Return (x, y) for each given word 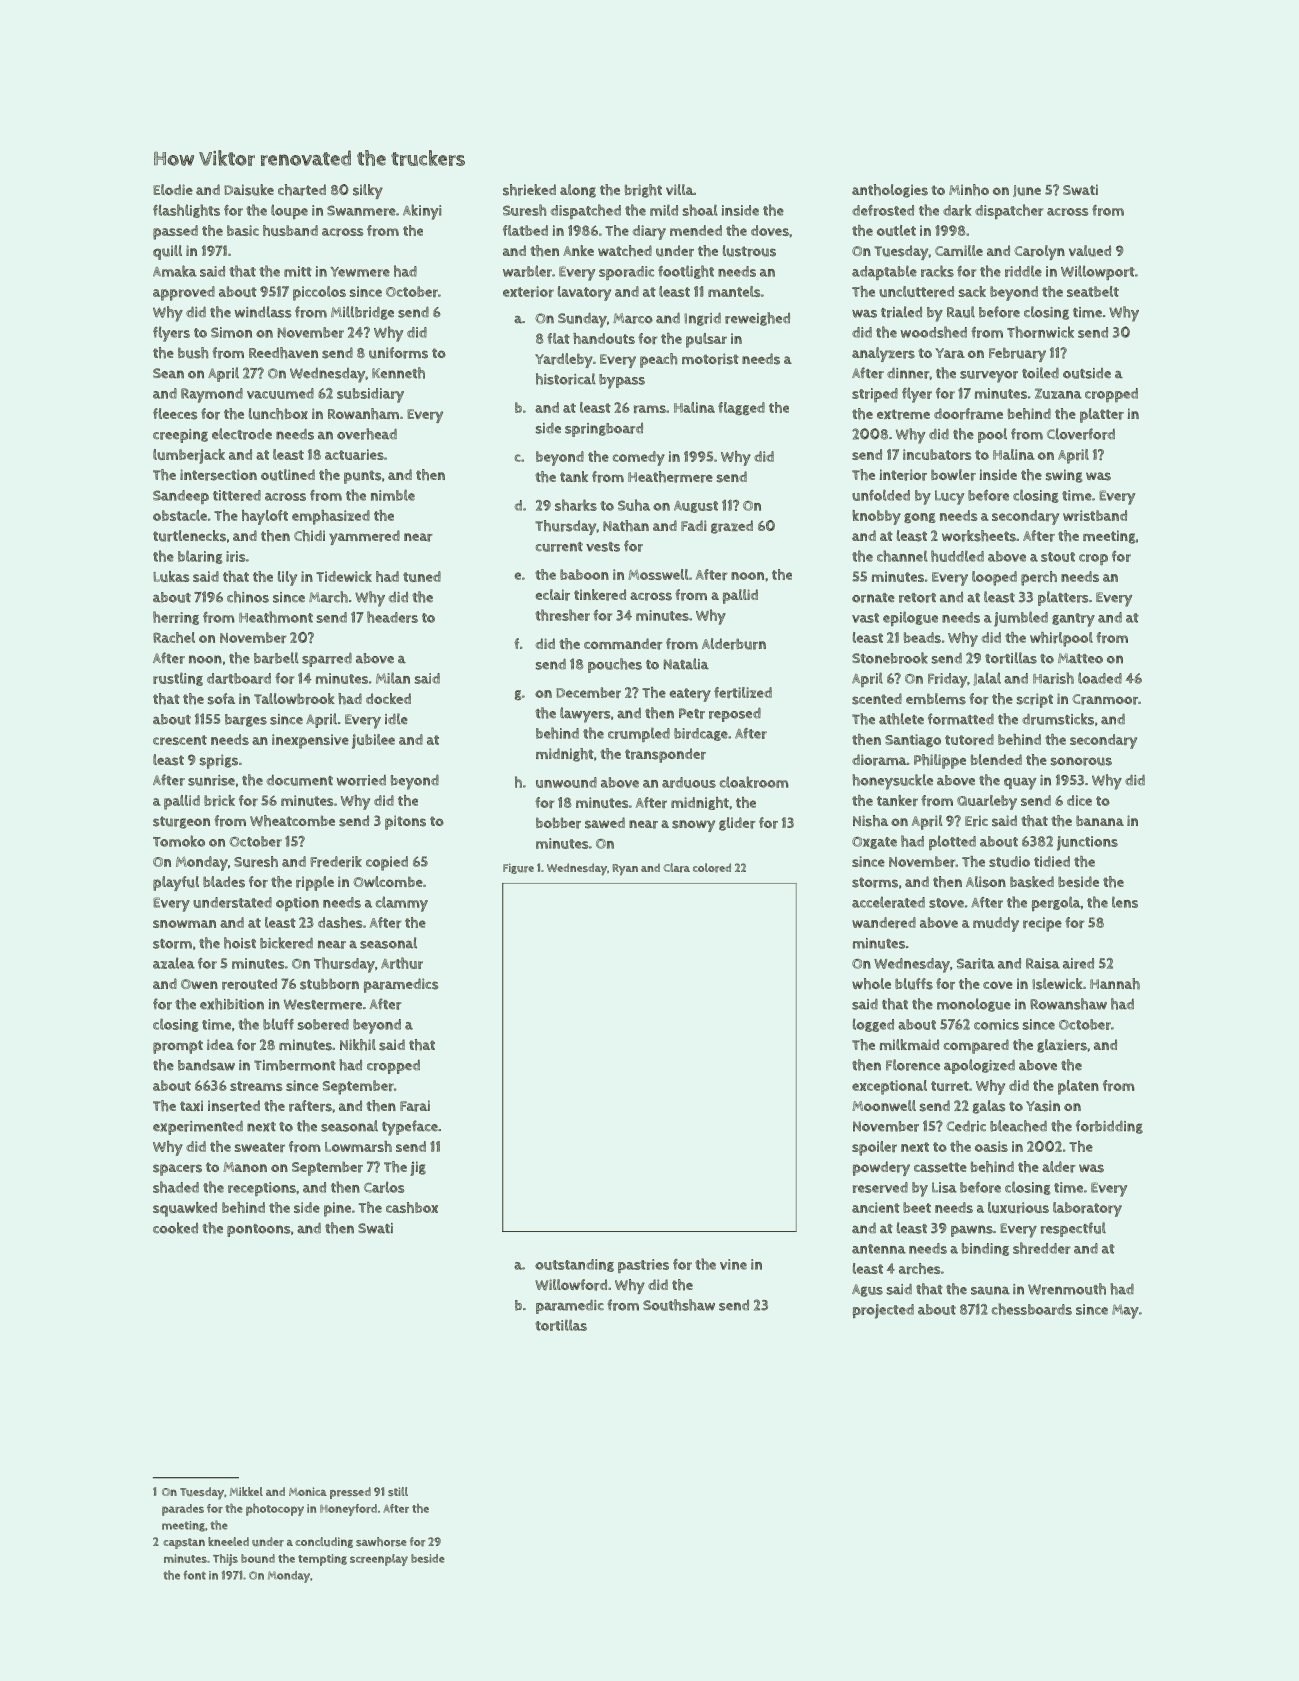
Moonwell (884, 1105)
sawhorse (381, 1542)
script (1035, 700)
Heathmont (276, 617)
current (559, 547)
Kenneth (398, 373)
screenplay (379, 1560)
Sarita (976, 963)
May (1125, 1311)
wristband (1095, 515)
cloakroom (754, 782)
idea (220, 1044)
